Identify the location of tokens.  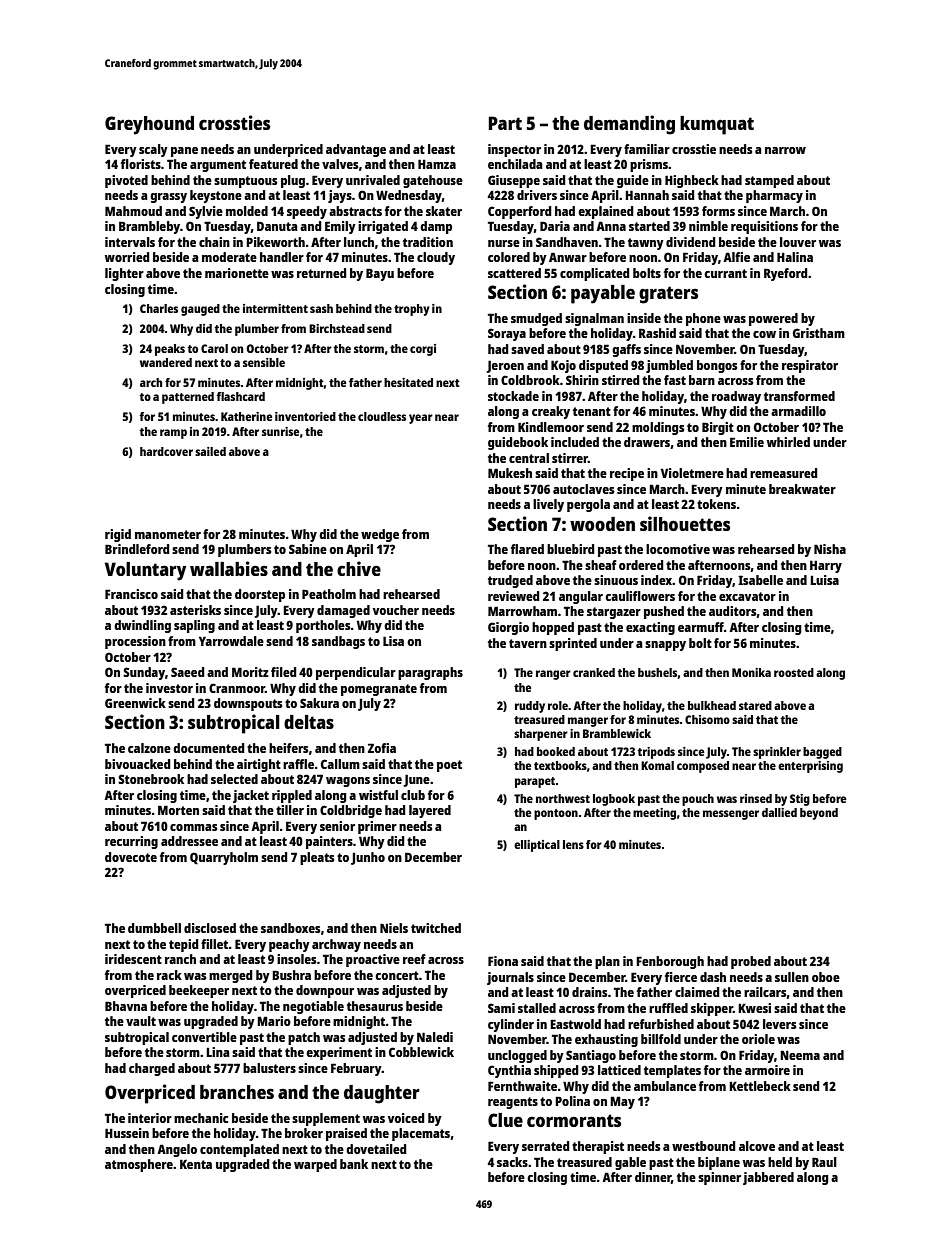
(716, 504).
